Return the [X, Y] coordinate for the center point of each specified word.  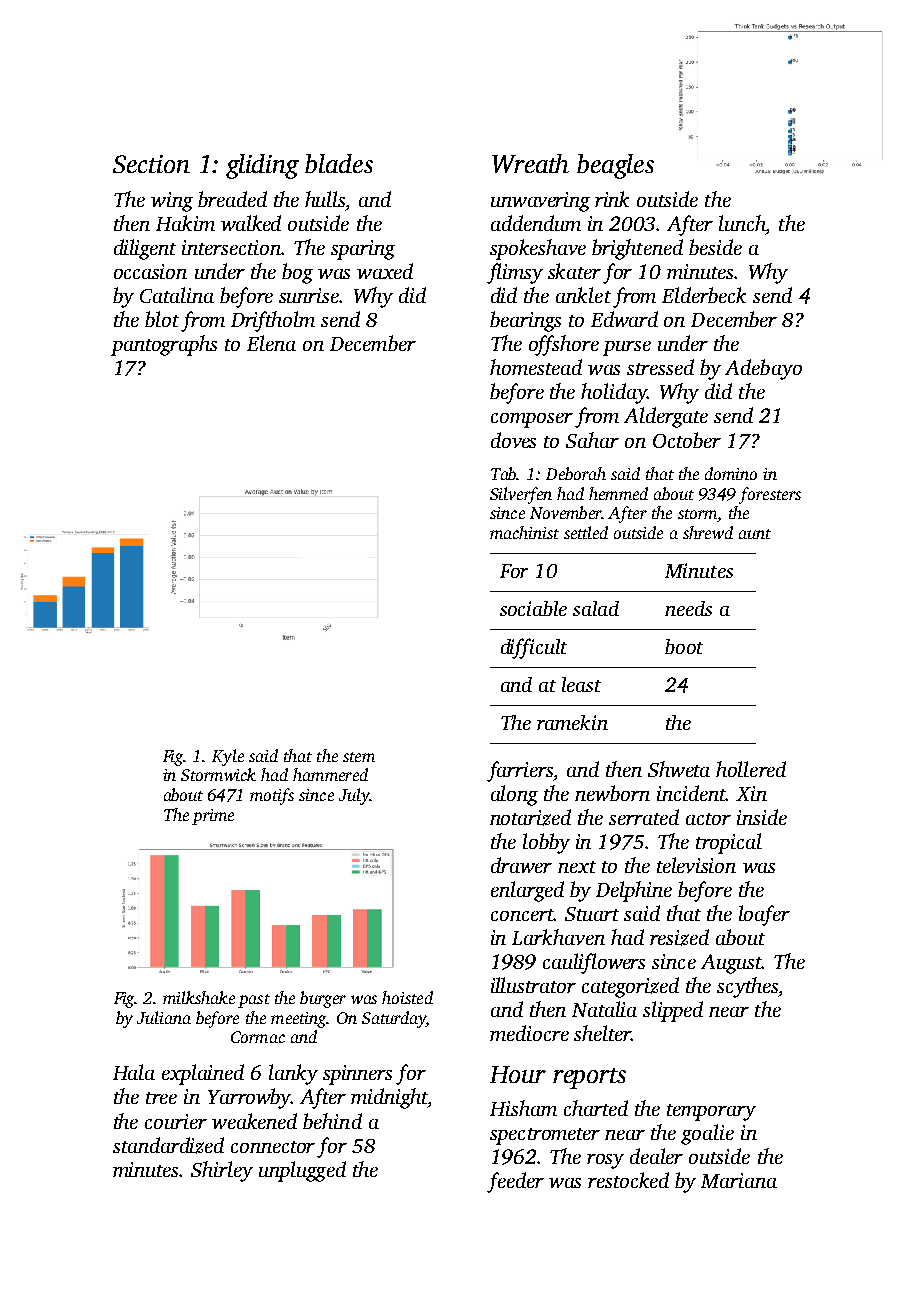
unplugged [302, 1171]
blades [339, 163]
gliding [262, 166]
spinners [357, 1075]
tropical [729, 843]
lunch [742, 223]
